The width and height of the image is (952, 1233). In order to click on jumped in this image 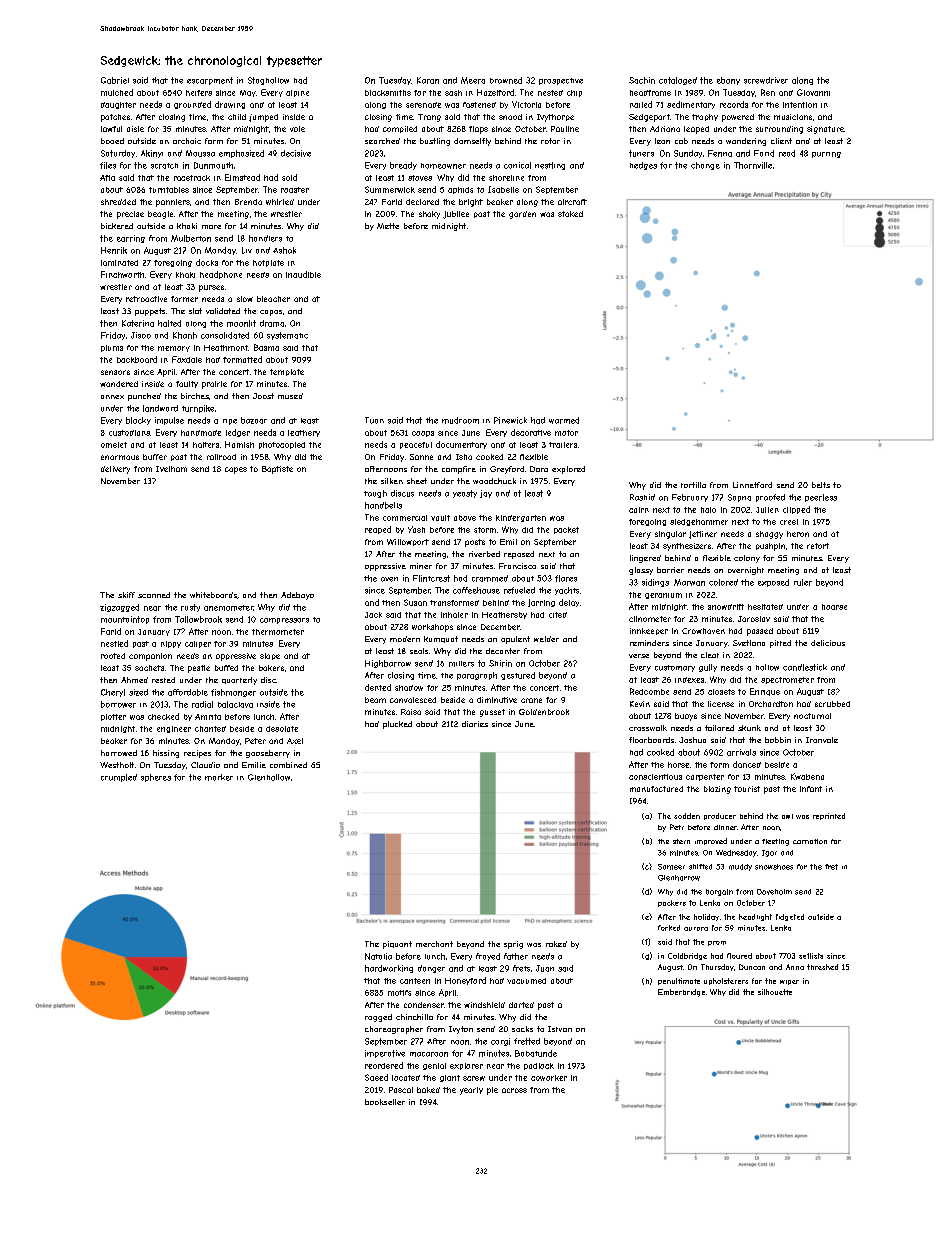, I will do `click(263, 118)`.
